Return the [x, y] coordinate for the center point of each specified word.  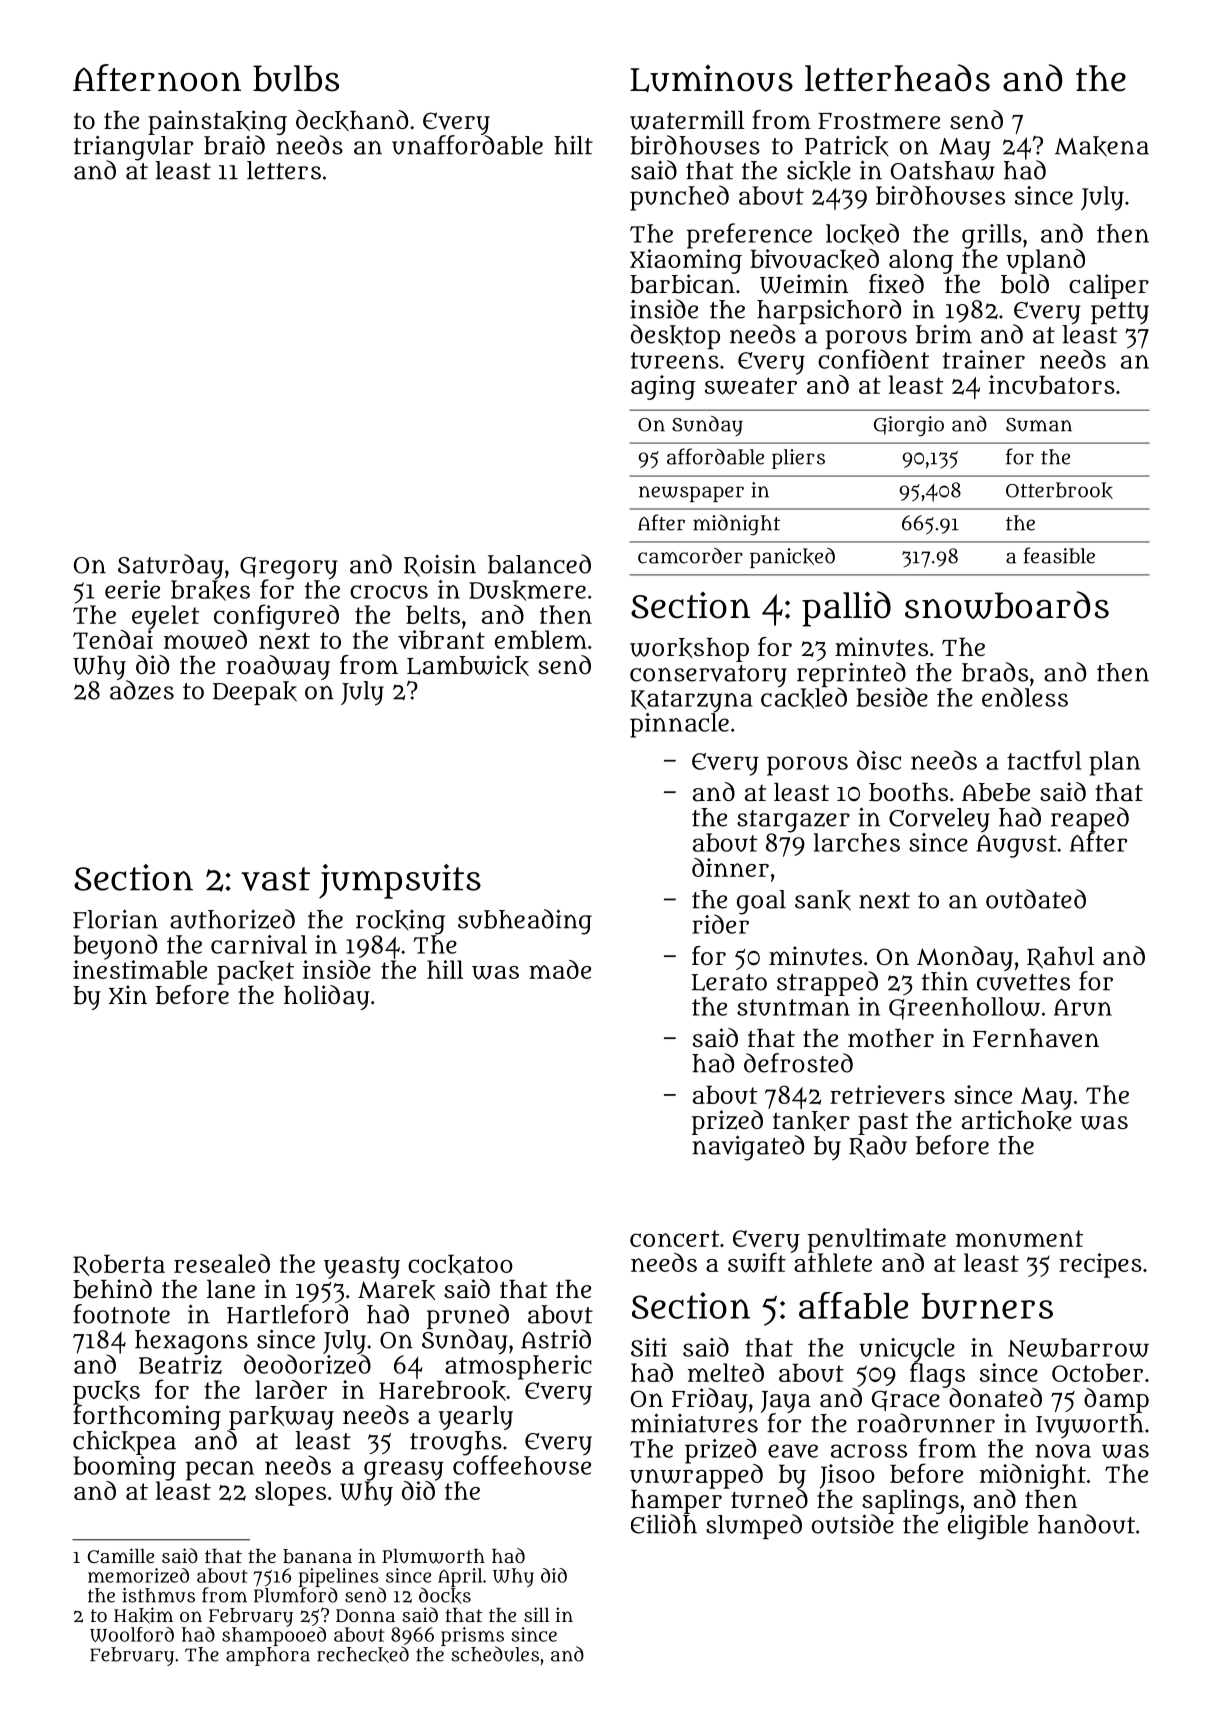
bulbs [296, 78]
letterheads [897, 78]
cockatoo [460, 1264]
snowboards [1007, 605]
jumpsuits [400, 881]
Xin [128, 994]
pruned [468, 1316]
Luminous [711, 78]
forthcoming [147, 1417]
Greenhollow [964, 1008]
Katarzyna [691, 701]
